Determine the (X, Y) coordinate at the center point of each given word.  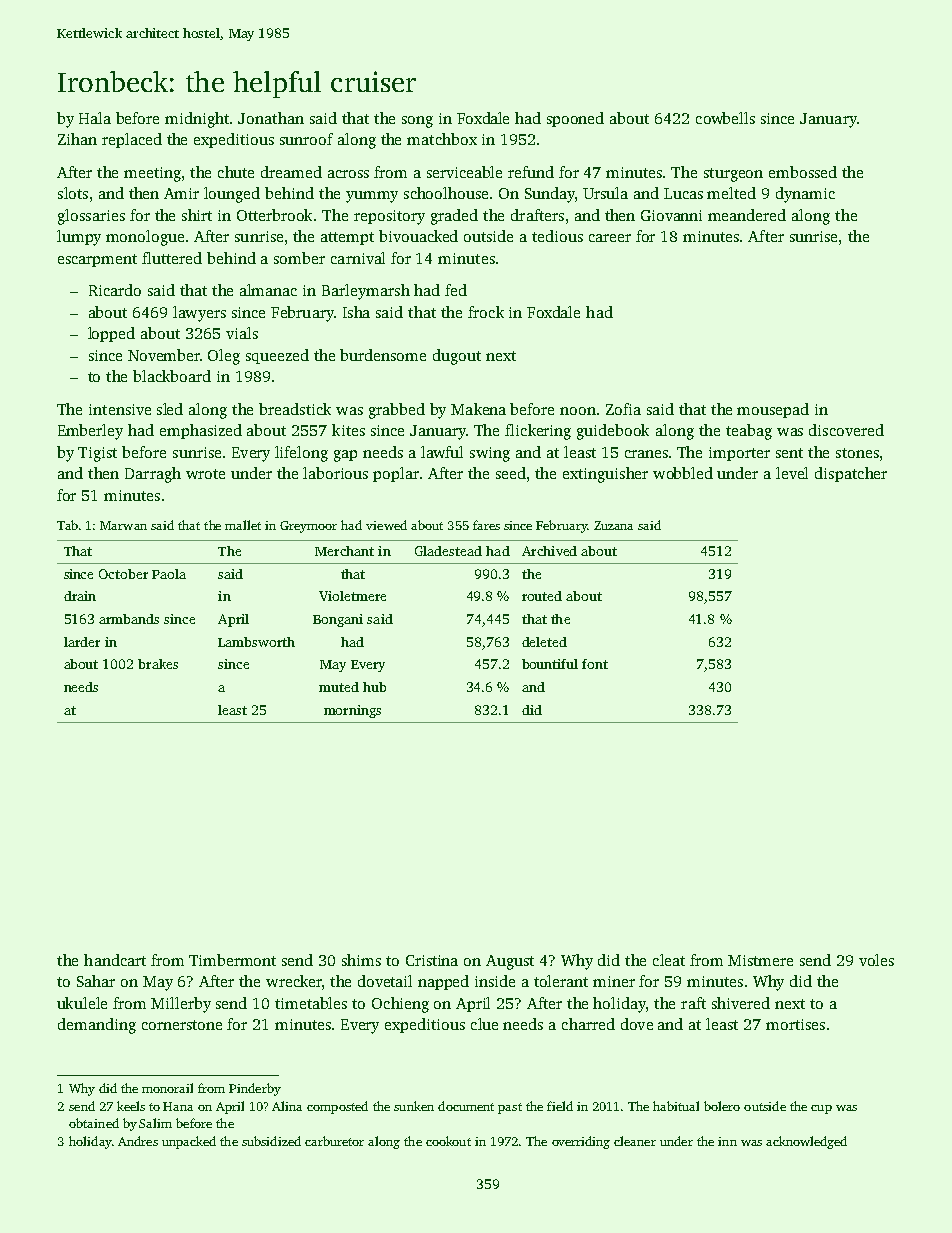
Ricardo (115, 290)
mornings (352, 711)
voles (876, 960)
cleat (669, 960)
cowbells (725, 118)
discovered (846, 430)
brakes (158, 664)
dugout (457, 357)
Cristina (432, 960)
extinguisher (605, 475)
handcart (115, 960)
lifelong (301, 454)
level (792, 473)
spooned (575, 119)
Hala (95, 118)
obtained (94, 1123)
